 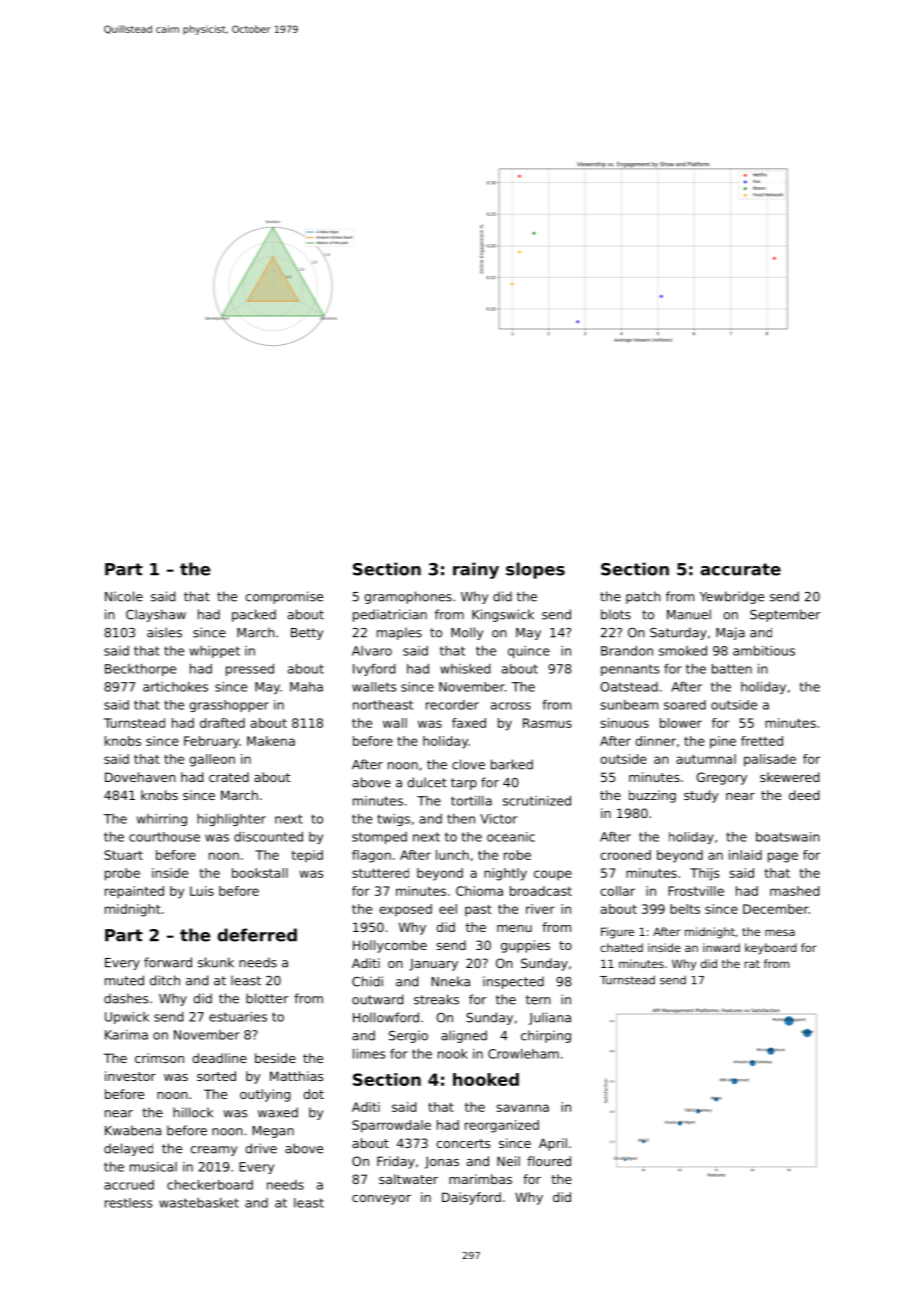 What do you see at coordinates (383, 705) in the screenshot?
I see `northeast` at bounding box center [383, 705].
